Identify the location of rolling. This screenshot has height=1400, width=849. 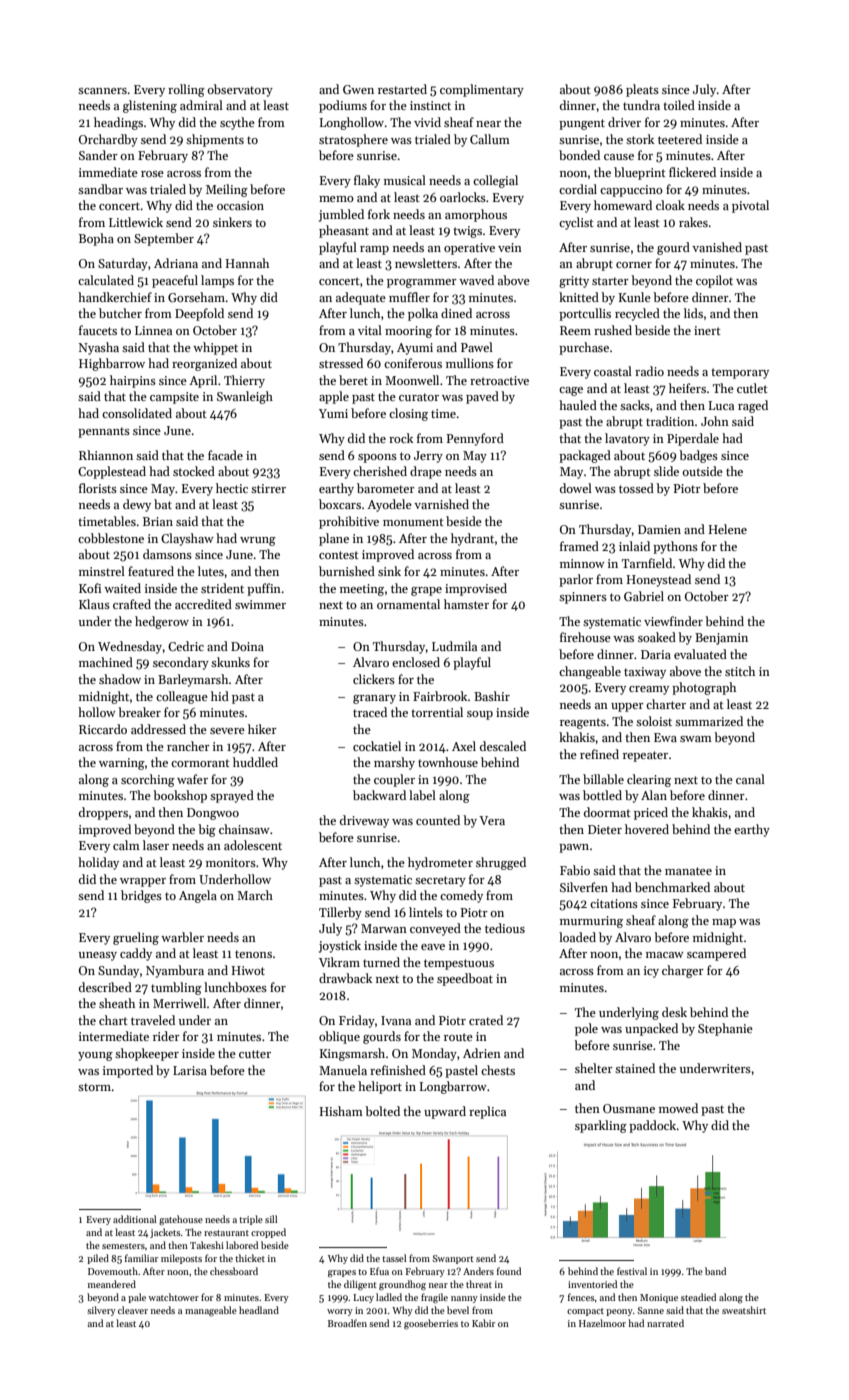
(186, 90).
